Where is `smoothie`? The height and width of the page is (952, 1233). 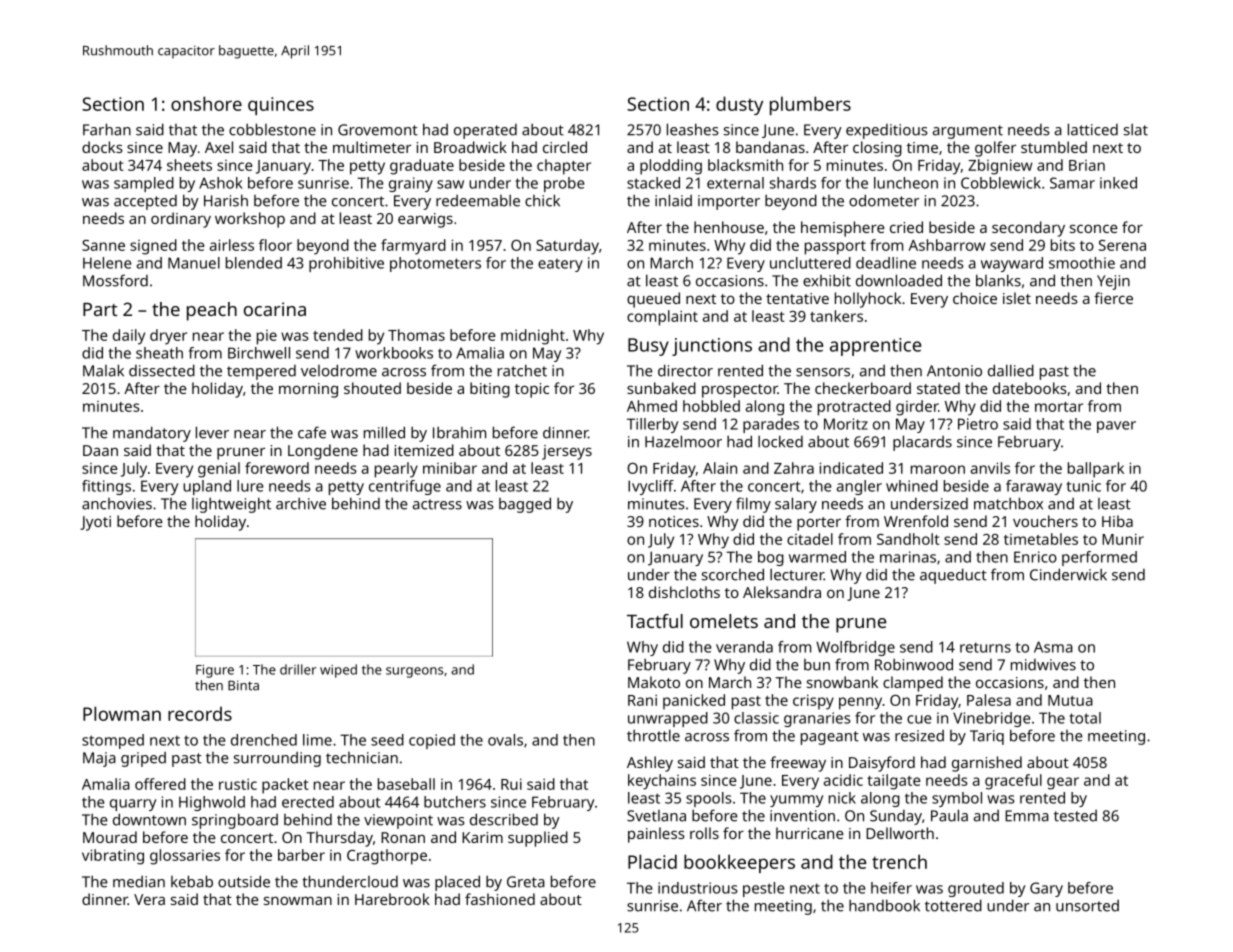
smoothie is located at coordinates (1082, 263).
